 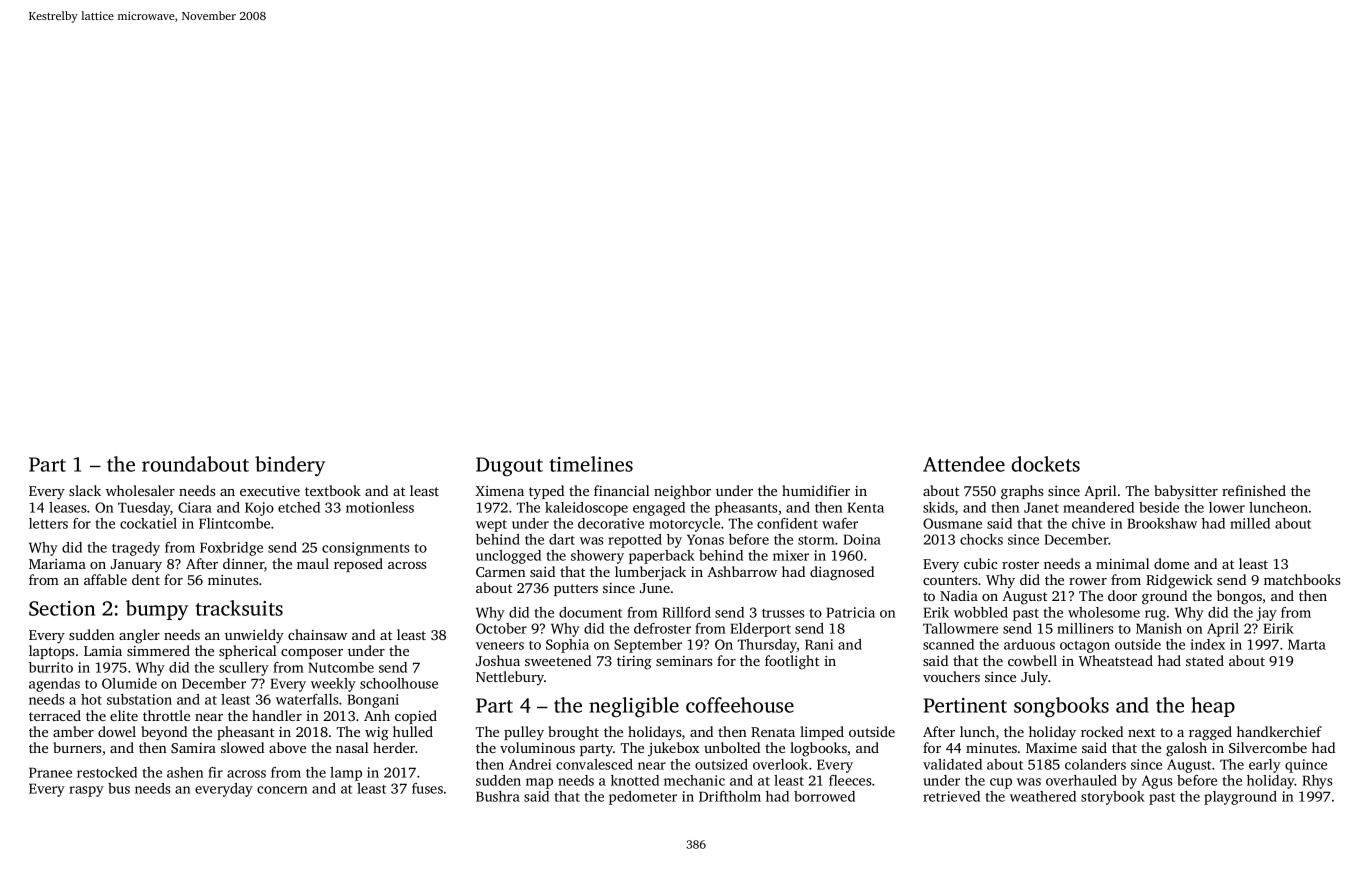 I want to click on trusses, so click(x=783, y=613).
